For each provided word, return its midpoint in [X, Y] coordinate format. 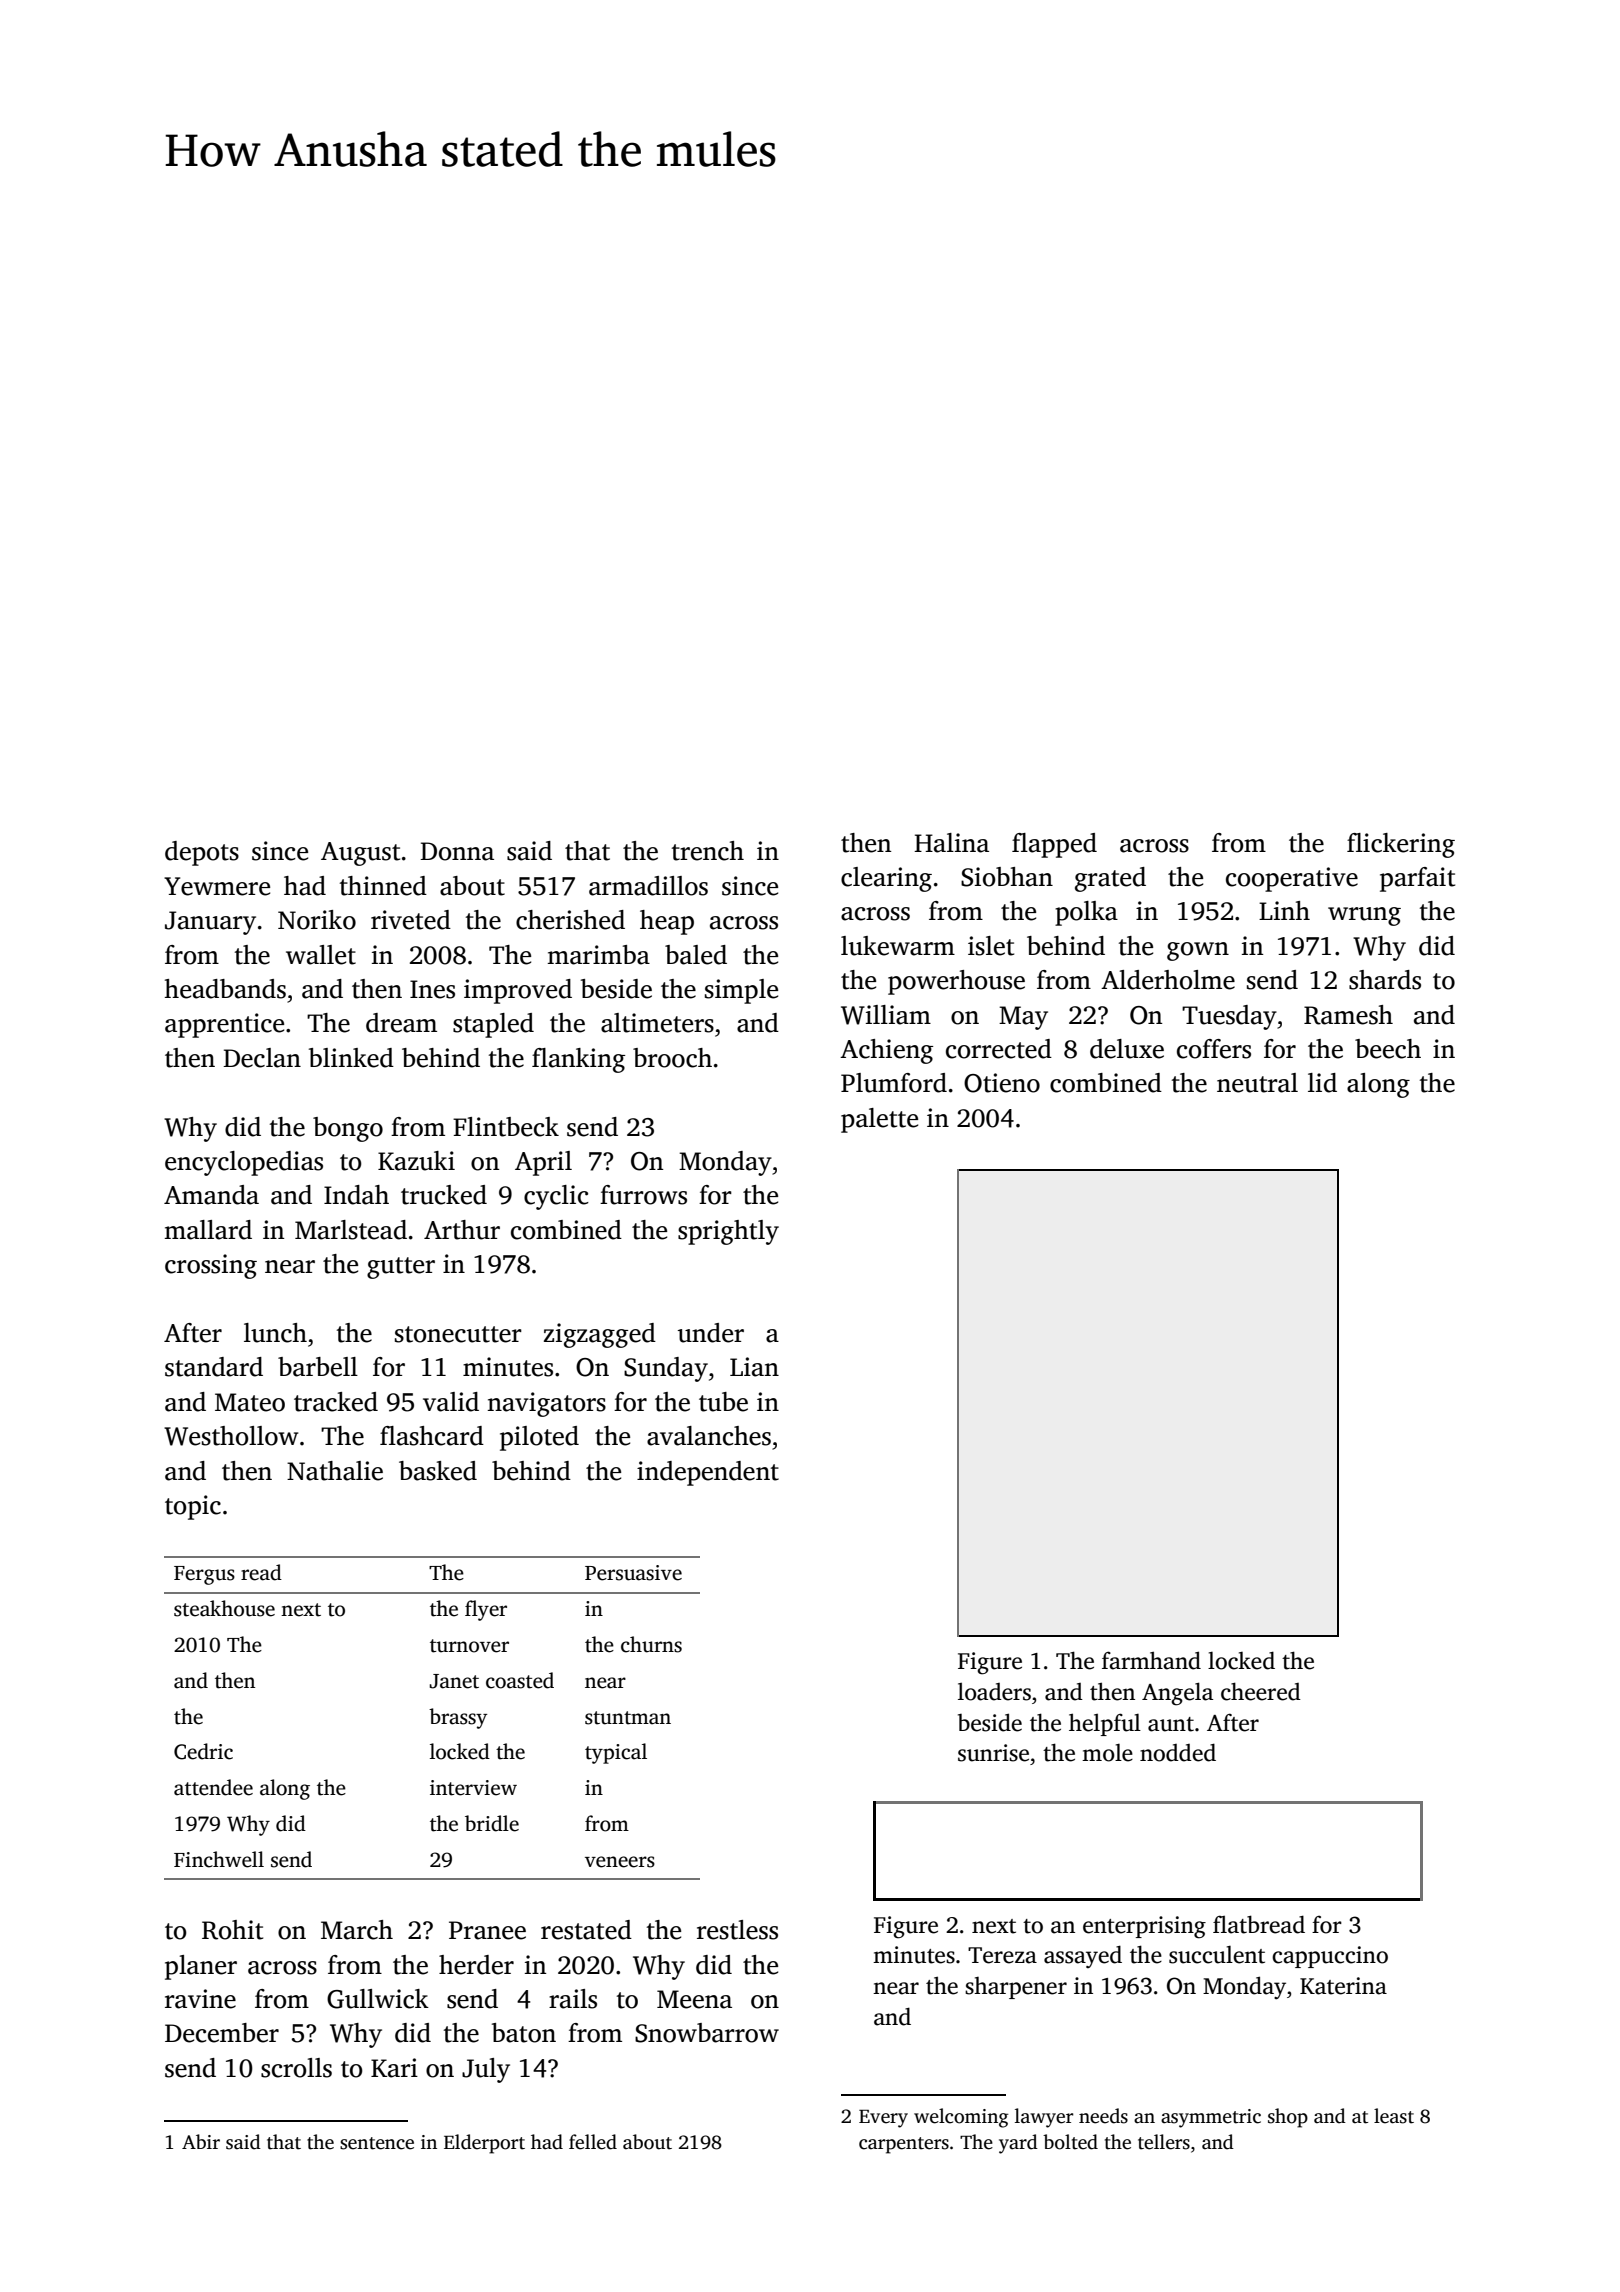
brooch [672, 1058]
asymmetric [1211, 2118]
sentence [377, 2143]
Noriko [317, 920]
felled [593, 2142]
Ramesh [1348, 1015]
